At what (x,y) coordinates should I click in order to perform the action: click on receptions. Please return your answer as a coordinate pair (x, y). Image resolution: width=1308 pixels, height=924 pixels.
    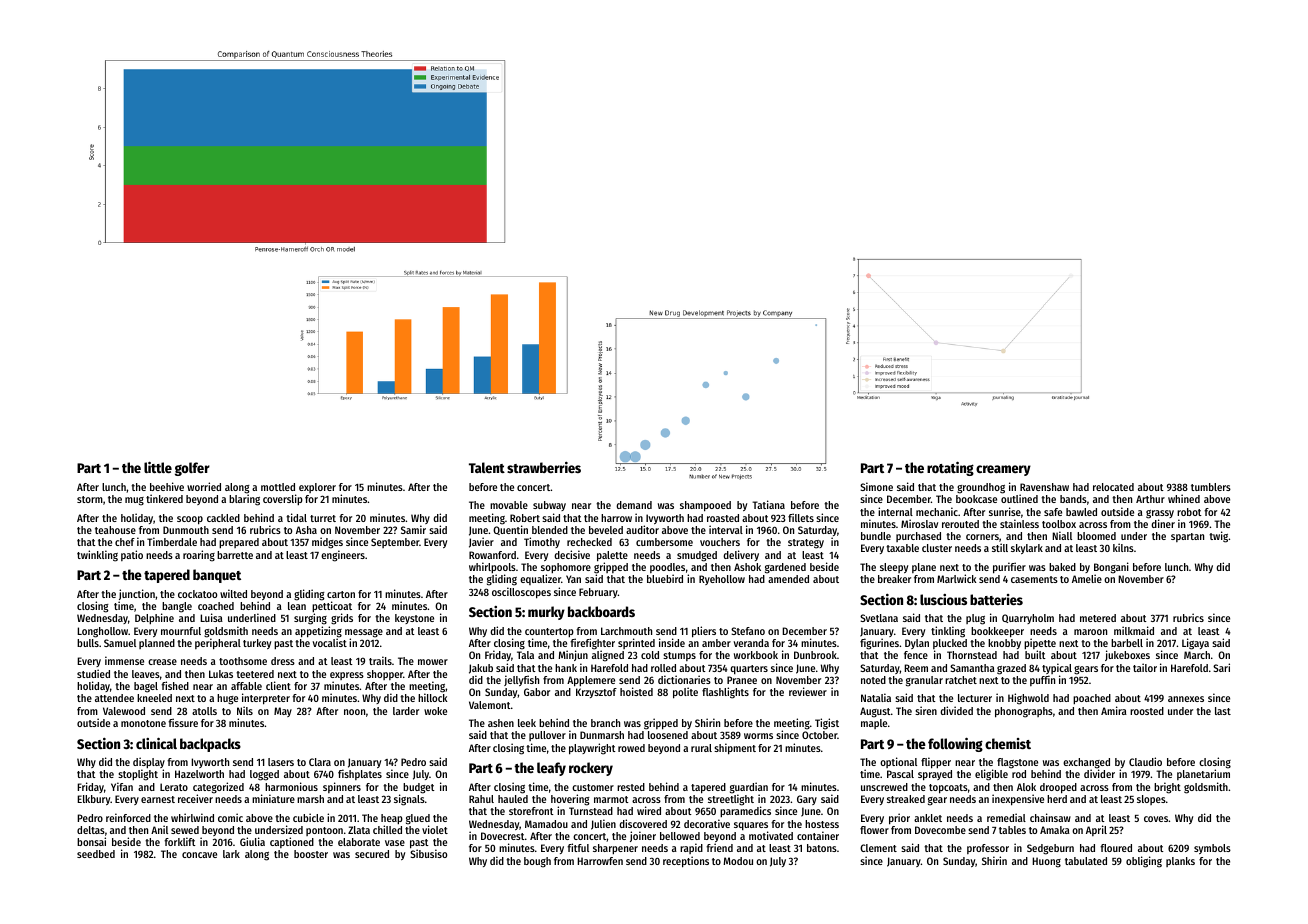
    Looking at the image, I should click on (686, 862).
